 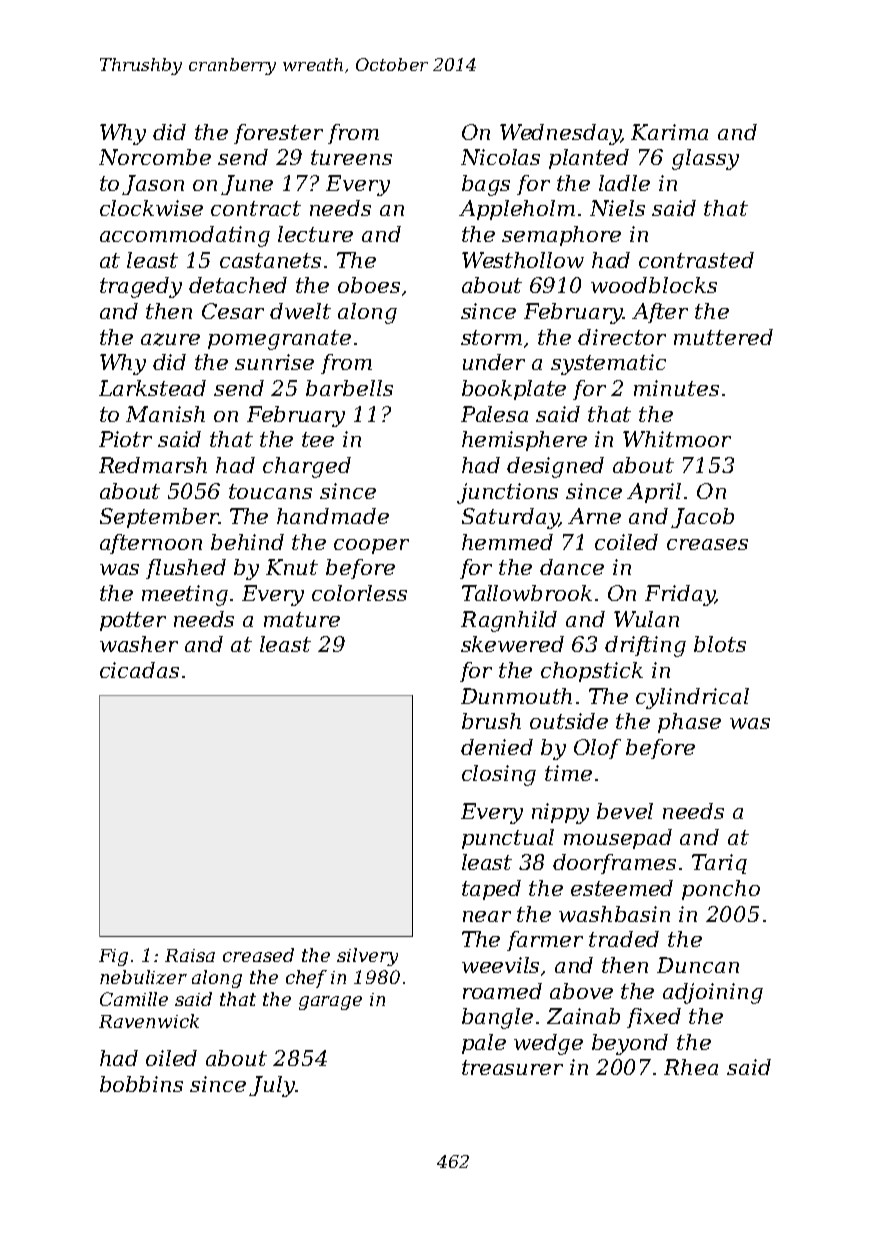 What do you see at coordinates (624, 939) in the screenshot?
I see `traded` at bounding box center [624, 939].
